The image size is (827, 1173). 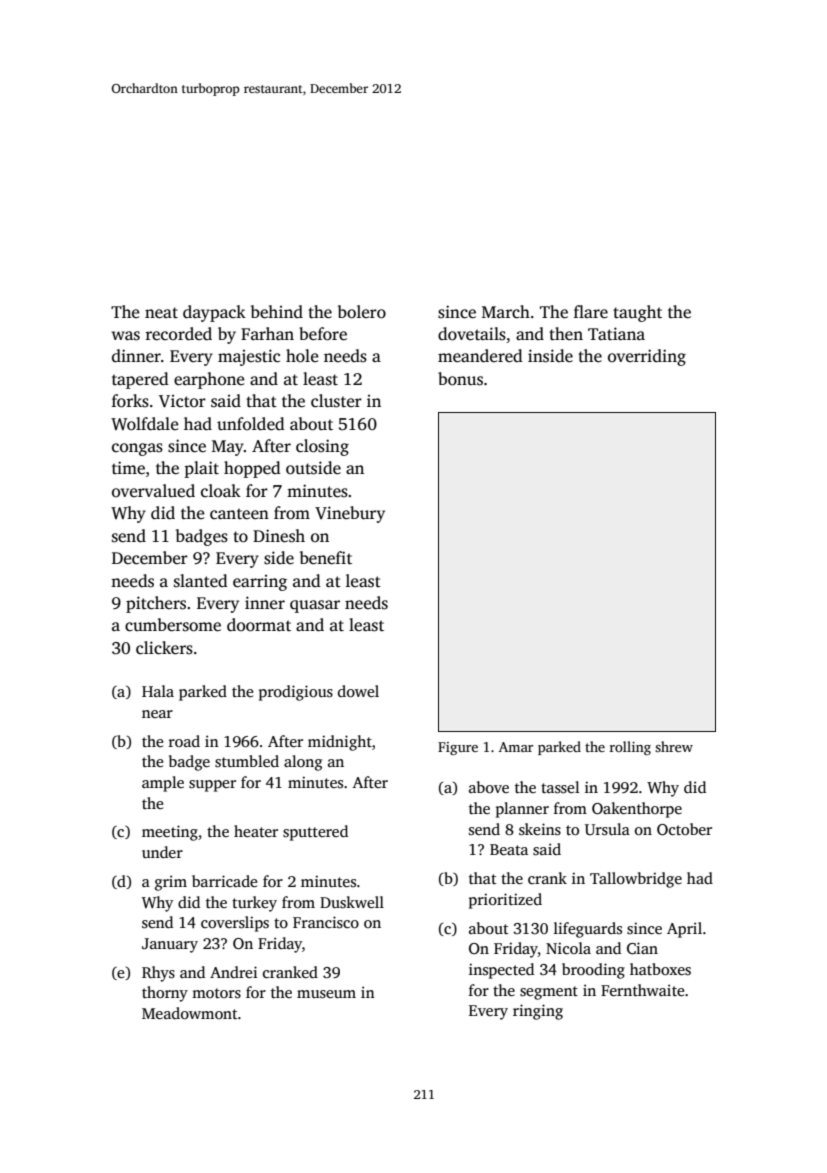 I want to click on benefit, so click(x=326, y=558).
